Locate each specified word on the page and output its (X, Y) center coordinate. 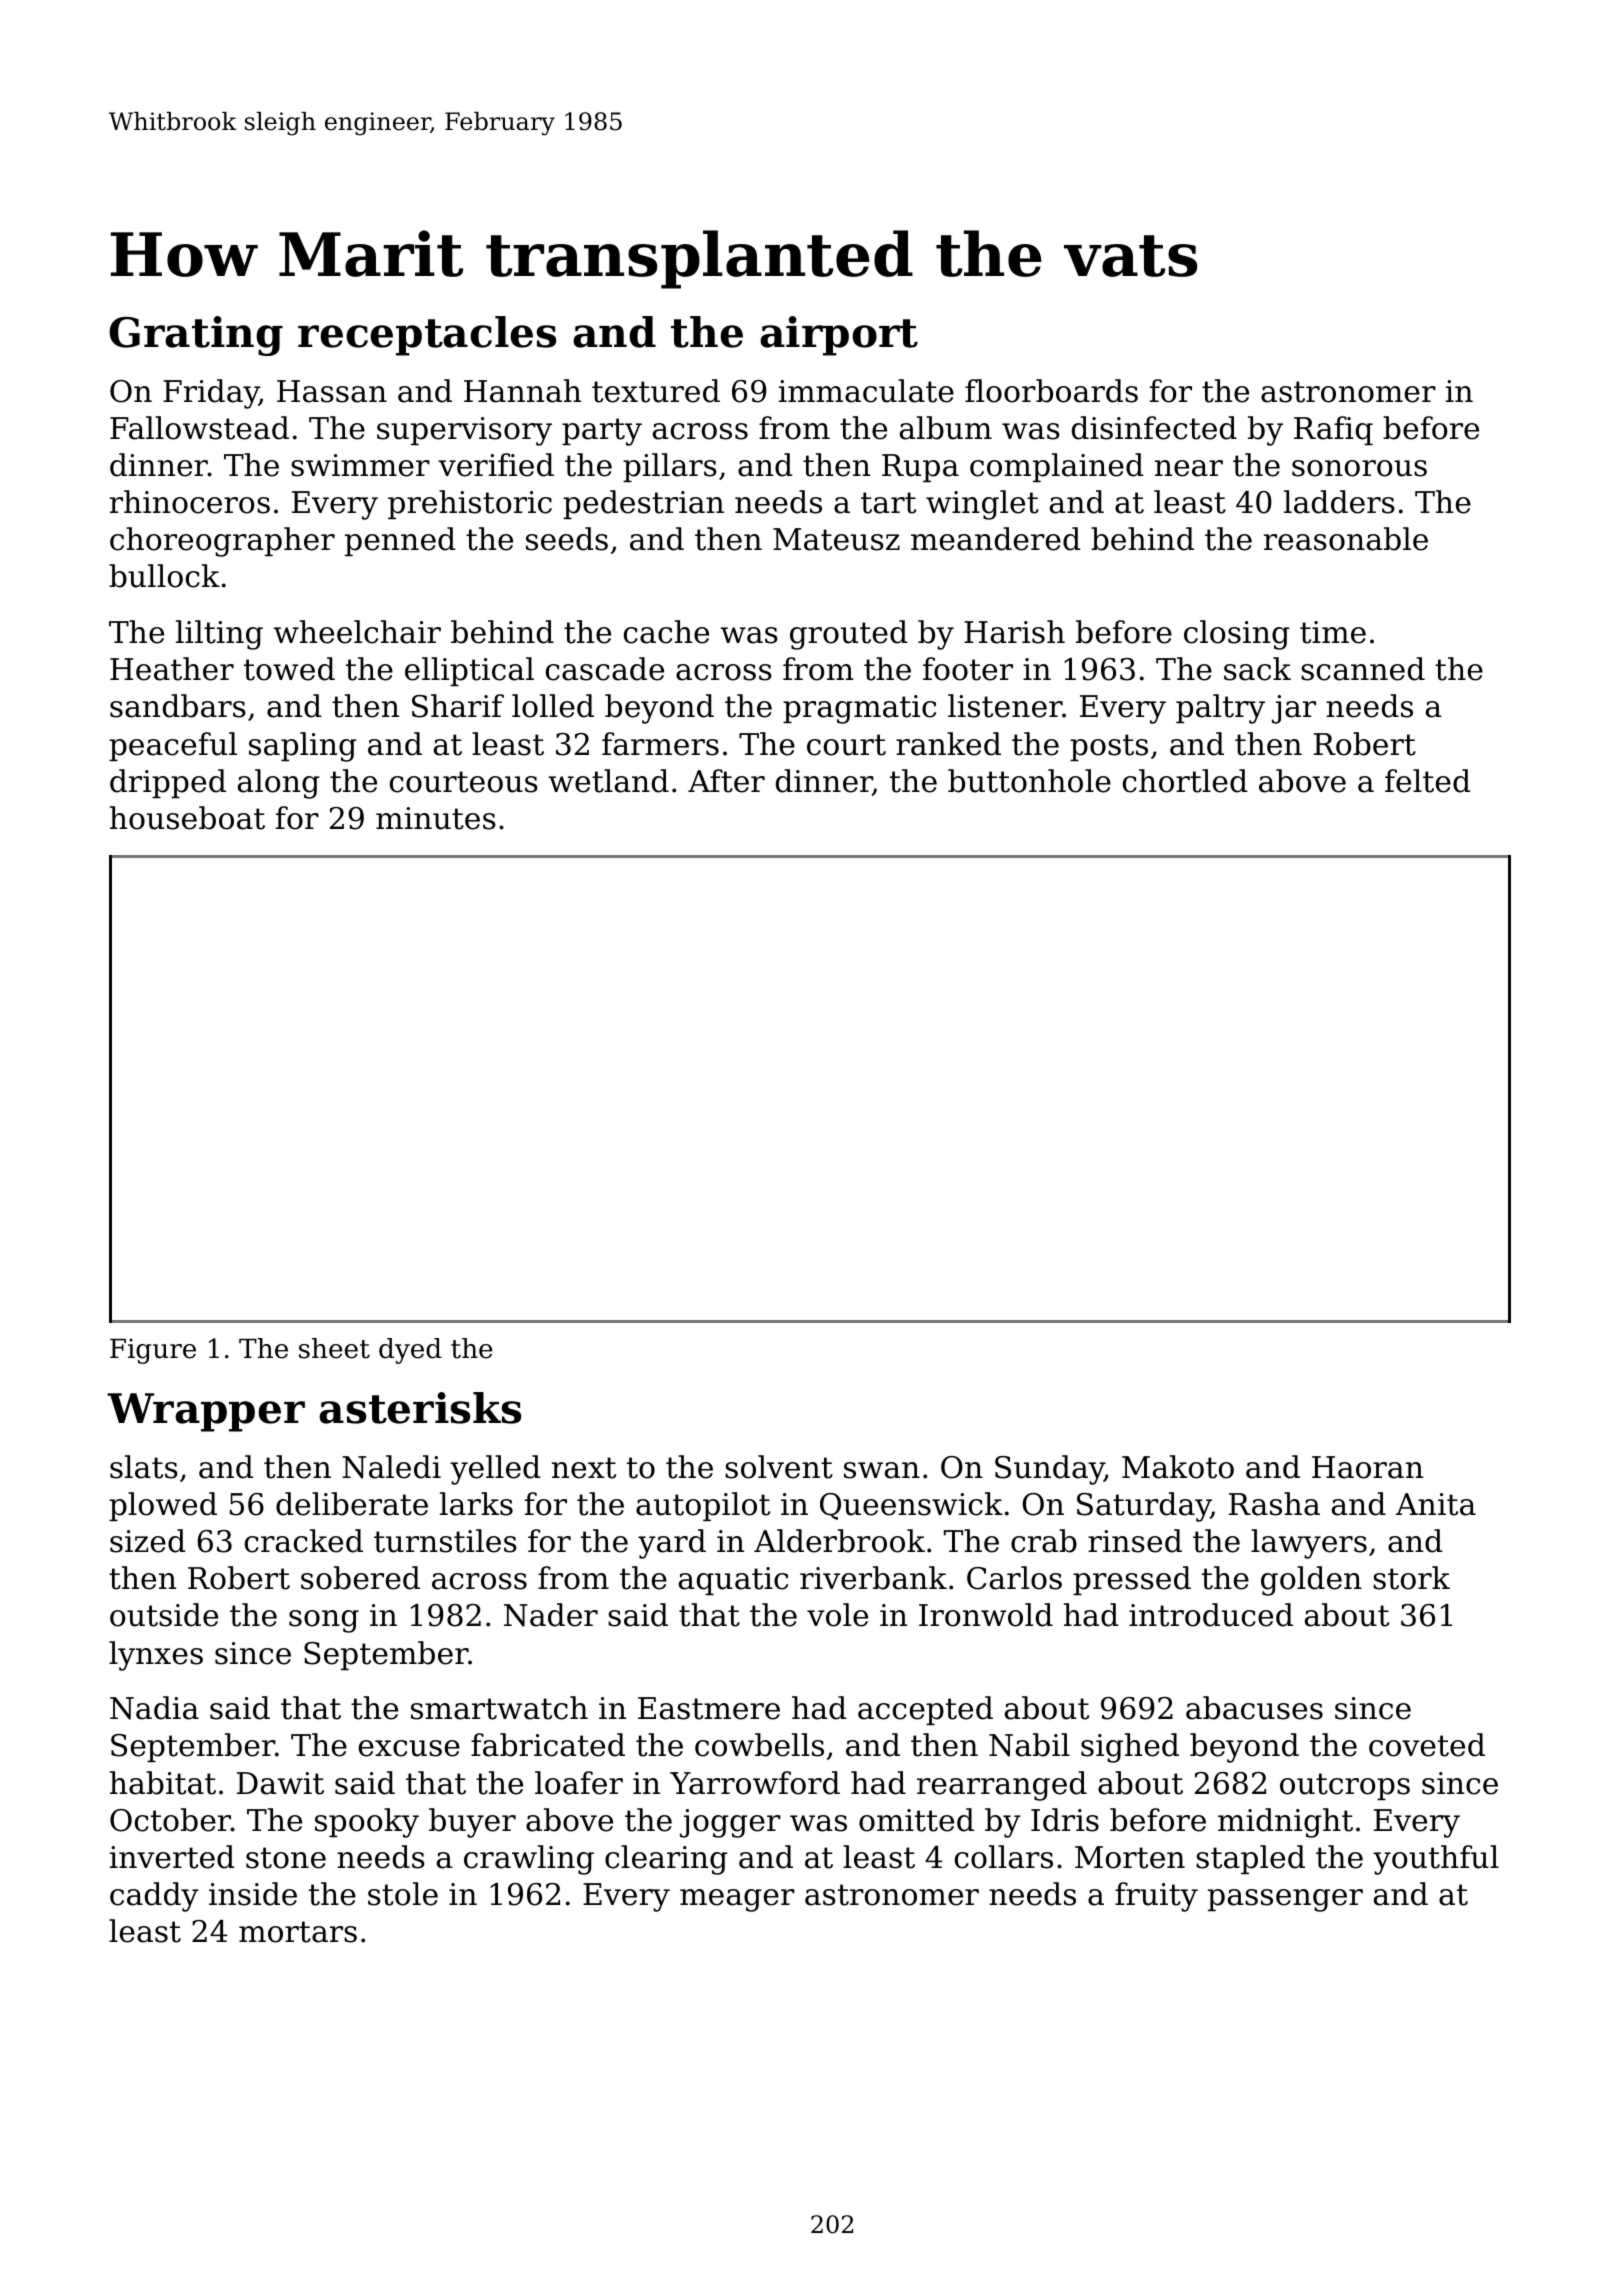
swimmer (360, 465)
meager (737, 1900)
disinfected (1154, 428)
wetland (608, 781)
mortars (298, 1932)
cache (666, 632)
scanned (1363, 669)
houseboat (187, 818)
